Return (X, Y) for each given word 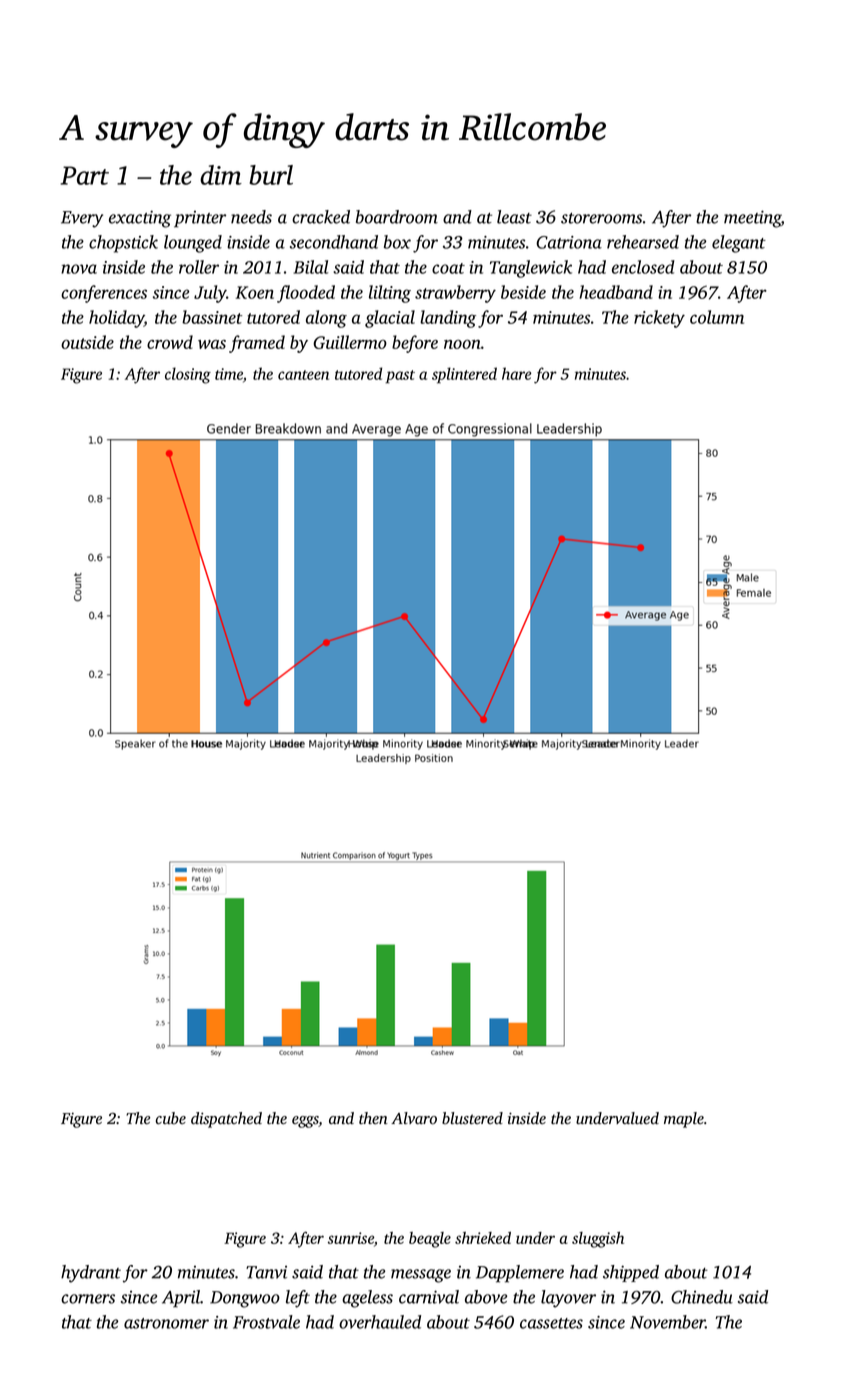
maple (684, 1120)
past (400, 377)
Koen (254, 292)
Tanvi (266, 1272)
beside (523, 292)
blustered (472, 1118)
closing (188, 375)
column (717, 317)
